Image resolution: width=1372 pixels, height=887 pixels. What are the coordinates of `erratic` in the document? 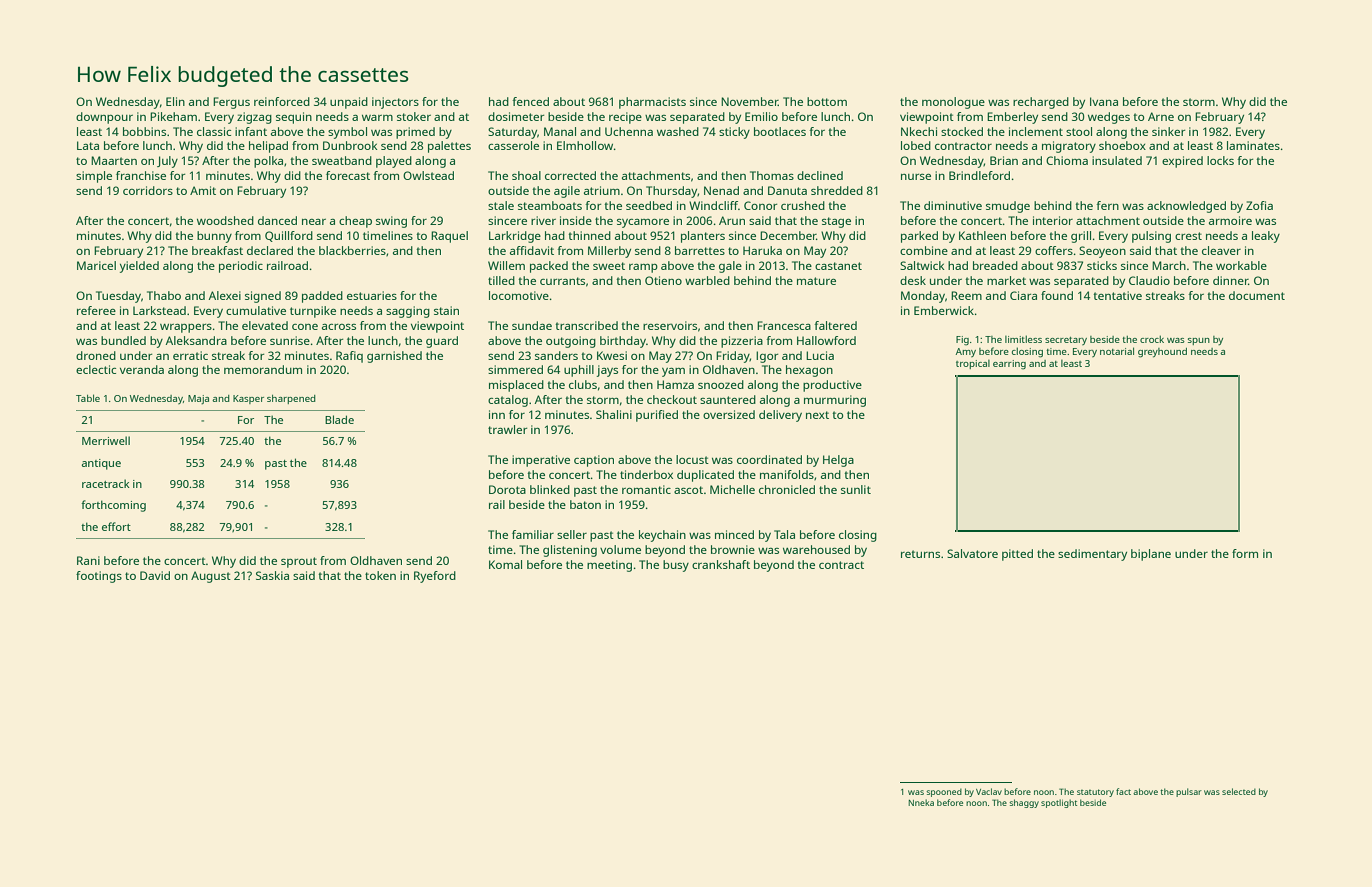 It's located at (190, 355).
